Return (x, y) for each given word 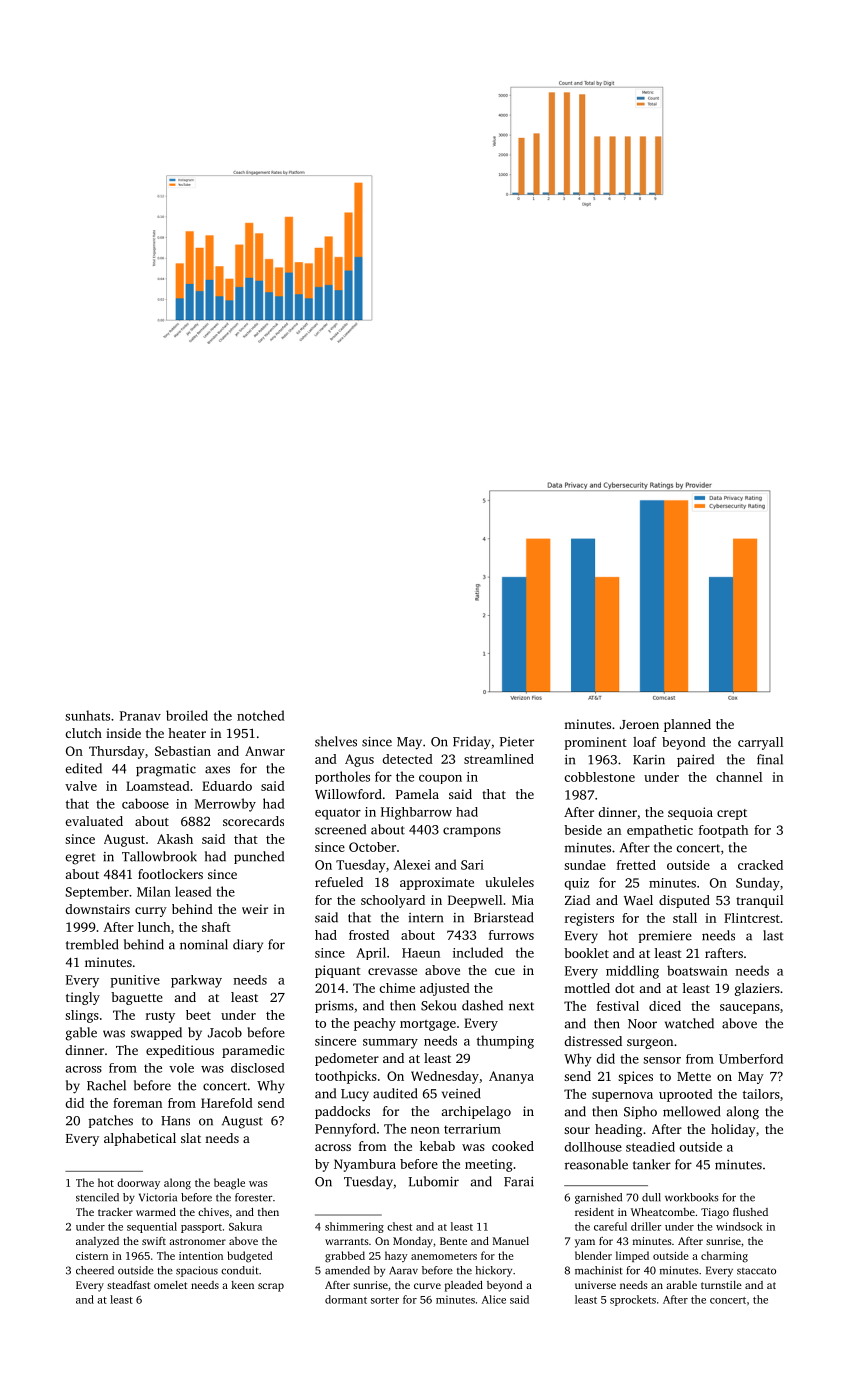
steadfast (128, 1285)
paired (695, 760)
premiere (665, 937)
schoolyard (393, 901)
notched (261, 715)
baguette (137, 998)
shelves (336, 741)
